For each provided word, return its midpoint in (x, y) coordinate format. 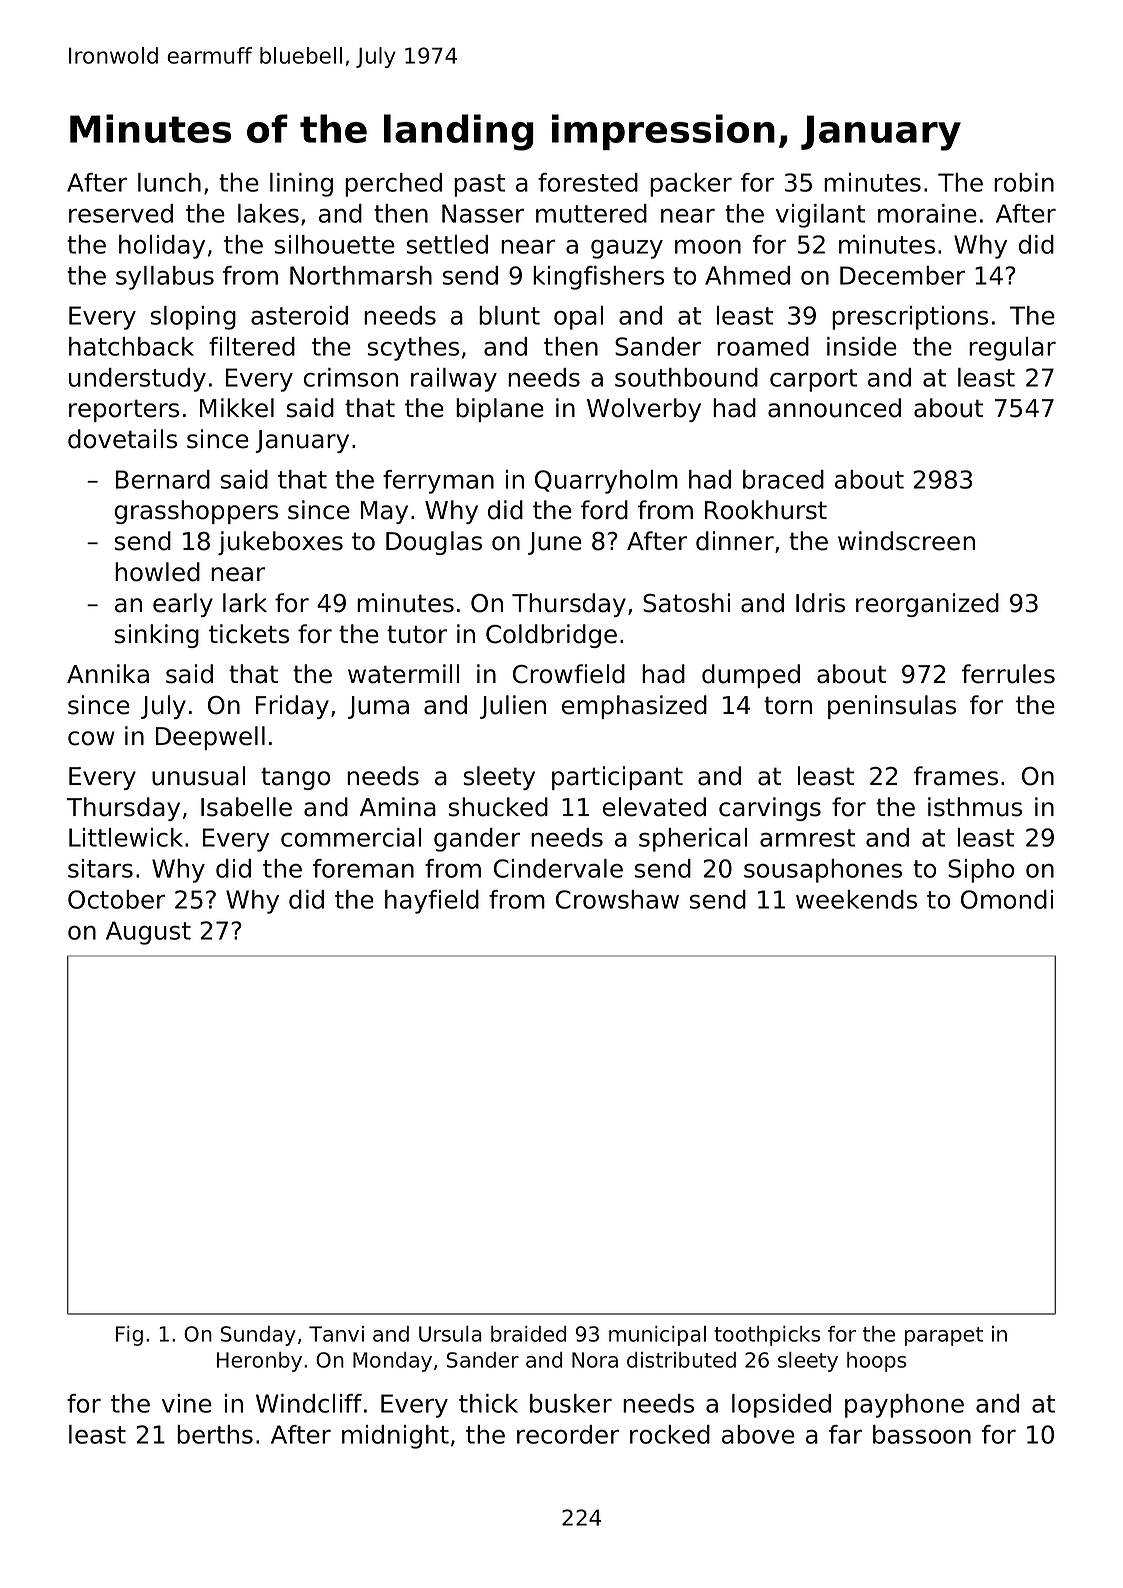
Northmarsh (361, 275)
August (148, 933)
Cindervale (558, 868)
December (902, 275)
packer (691, 185)
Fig (129, 1336)
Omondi (1007, 899)
